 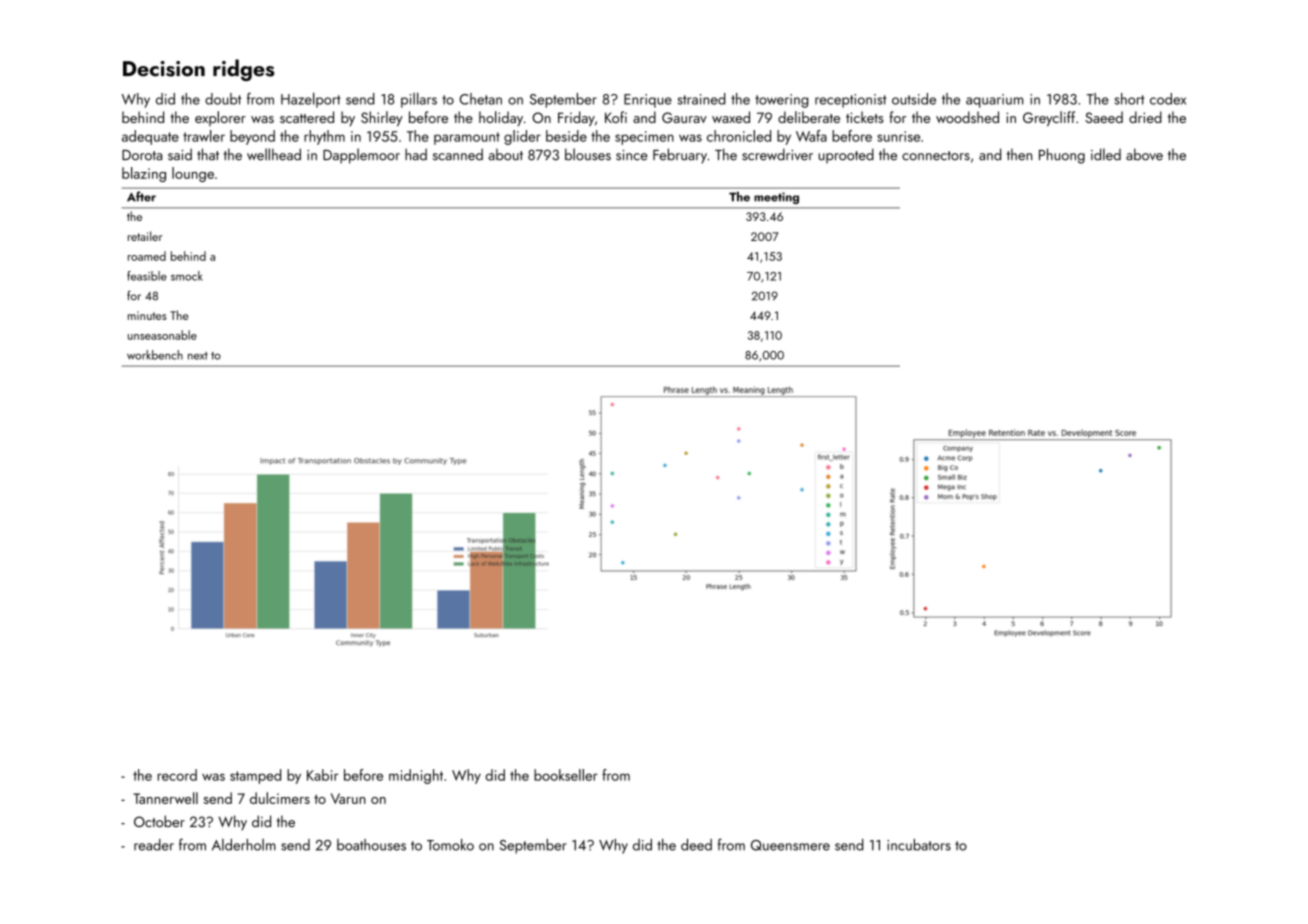 What do you see at coordinates (243, 70) in the screenshot?
I see `ridges` at bounding box center [243, 70].
